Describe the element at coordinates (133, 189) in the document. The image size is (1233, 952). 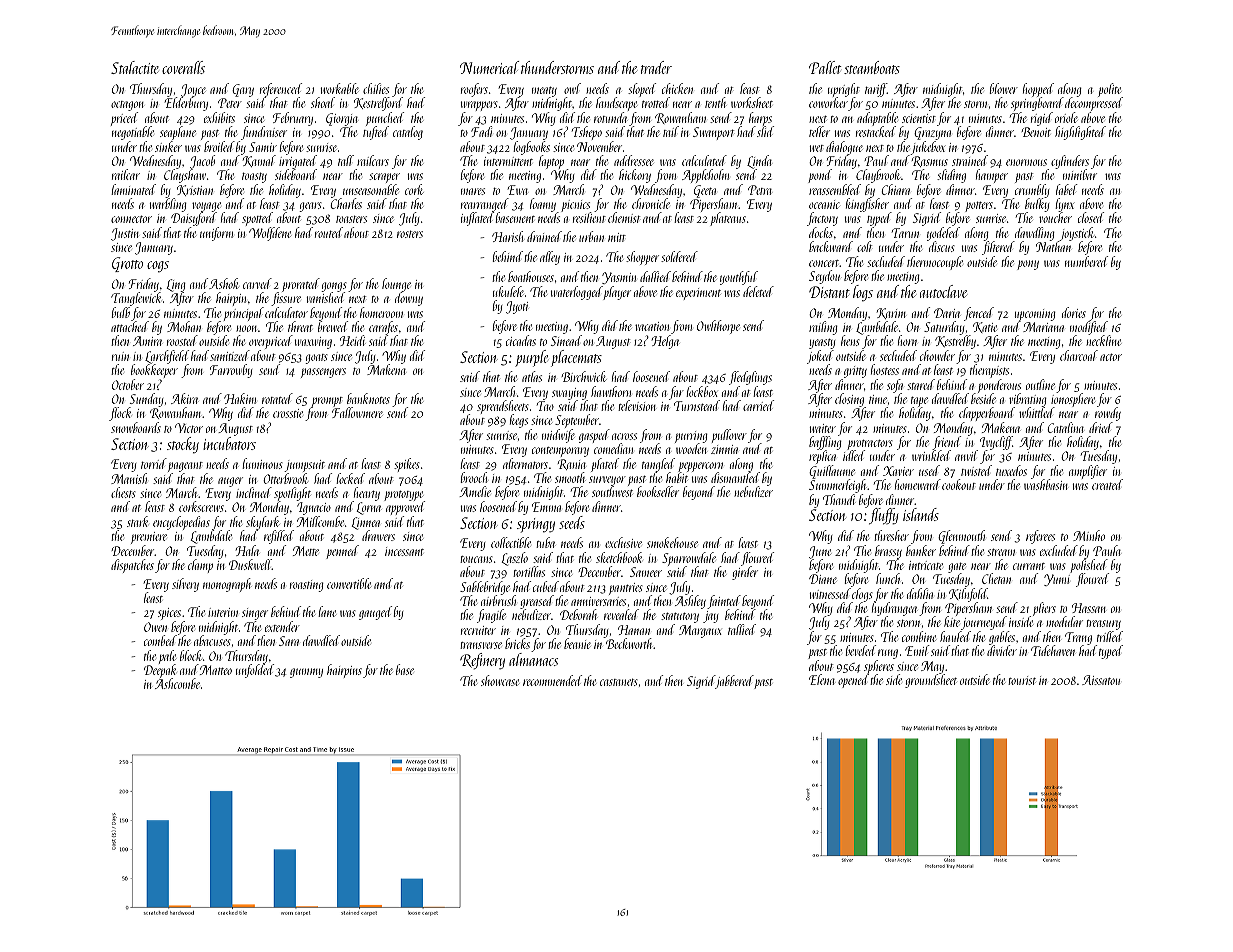
I see `laminated` at that location.
